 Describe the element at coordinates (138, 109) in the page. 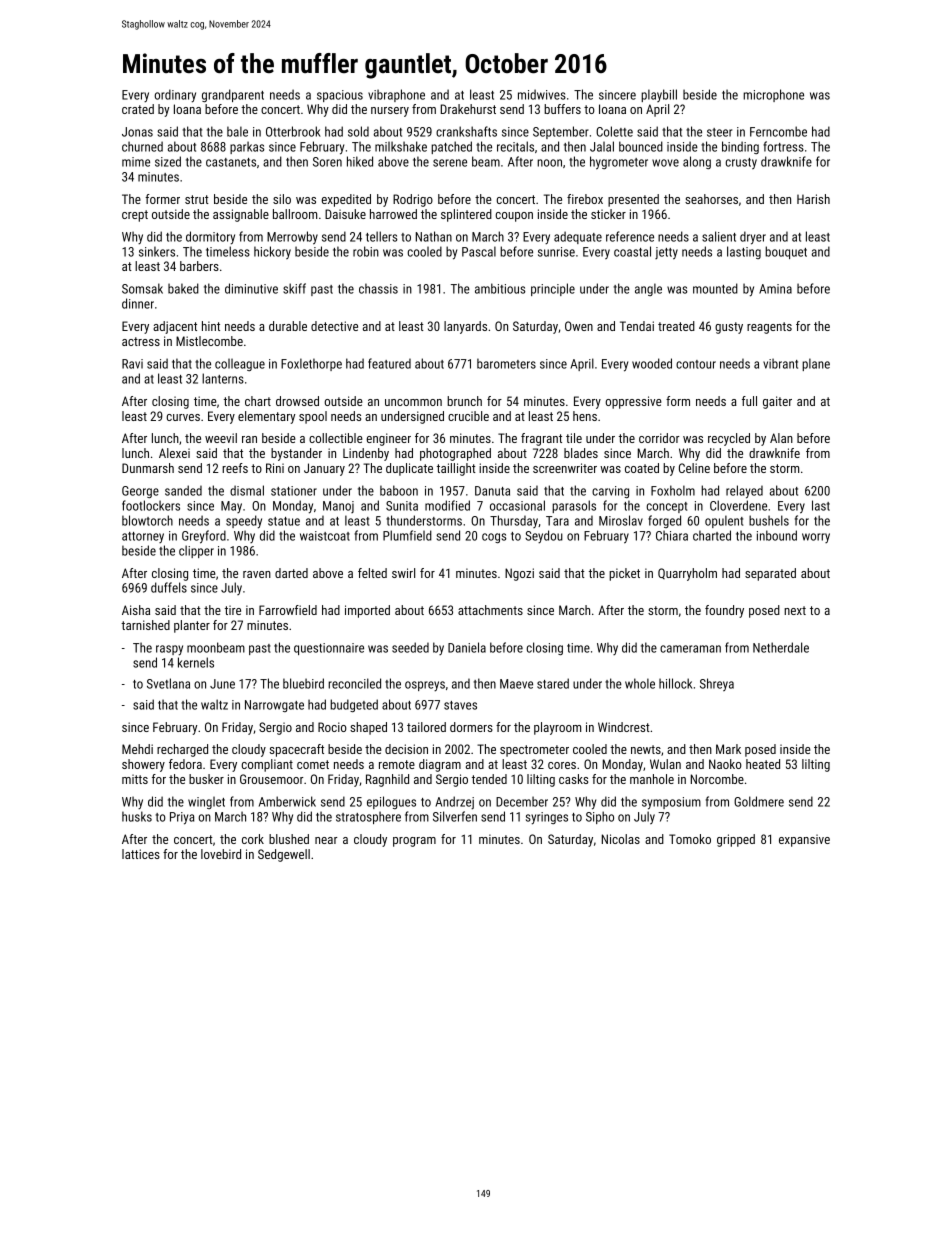

I see `crated` at that location.
